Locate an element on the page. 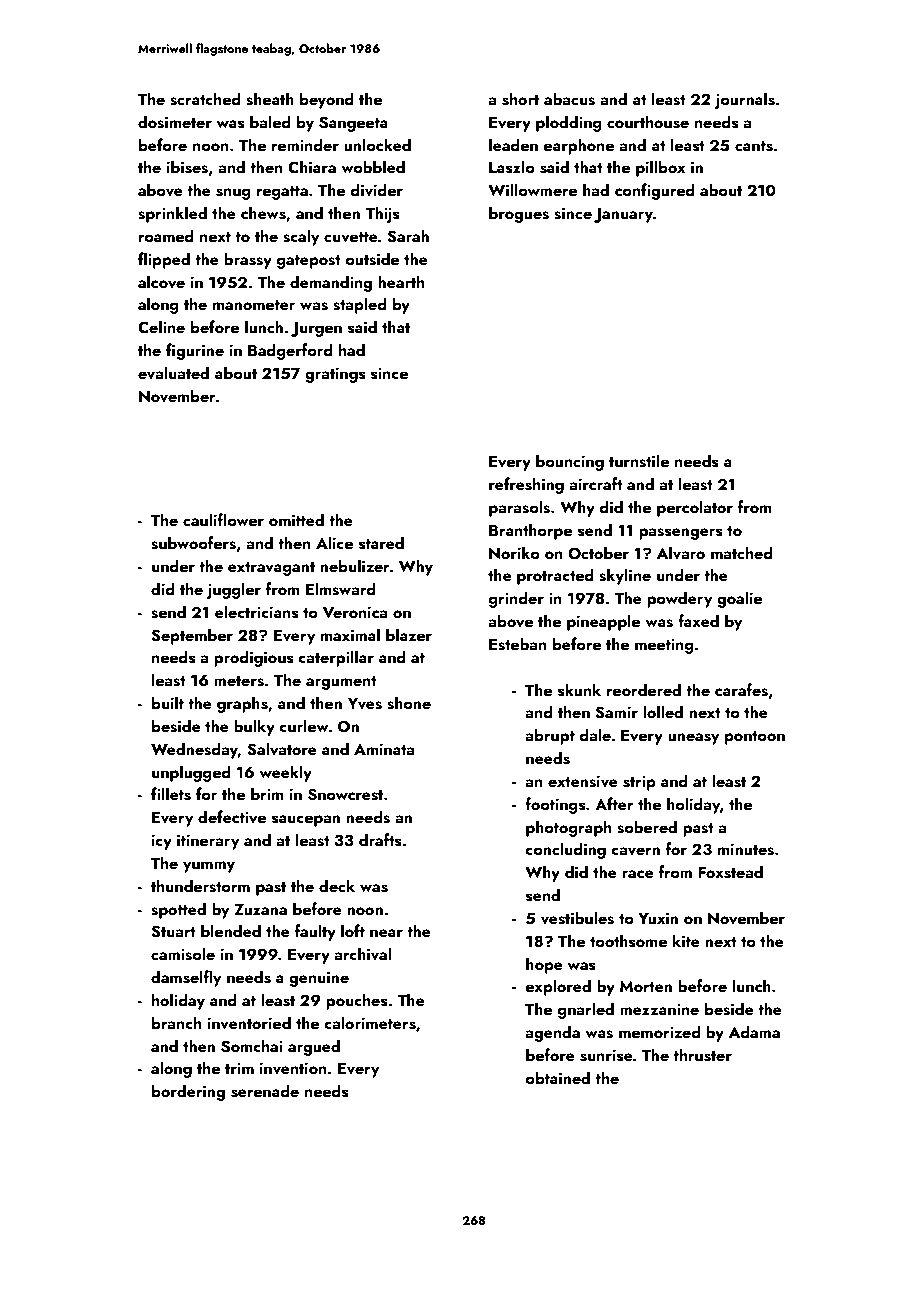 The image size is (924, 1311). obtained is located at coordinates (558, 1077).
